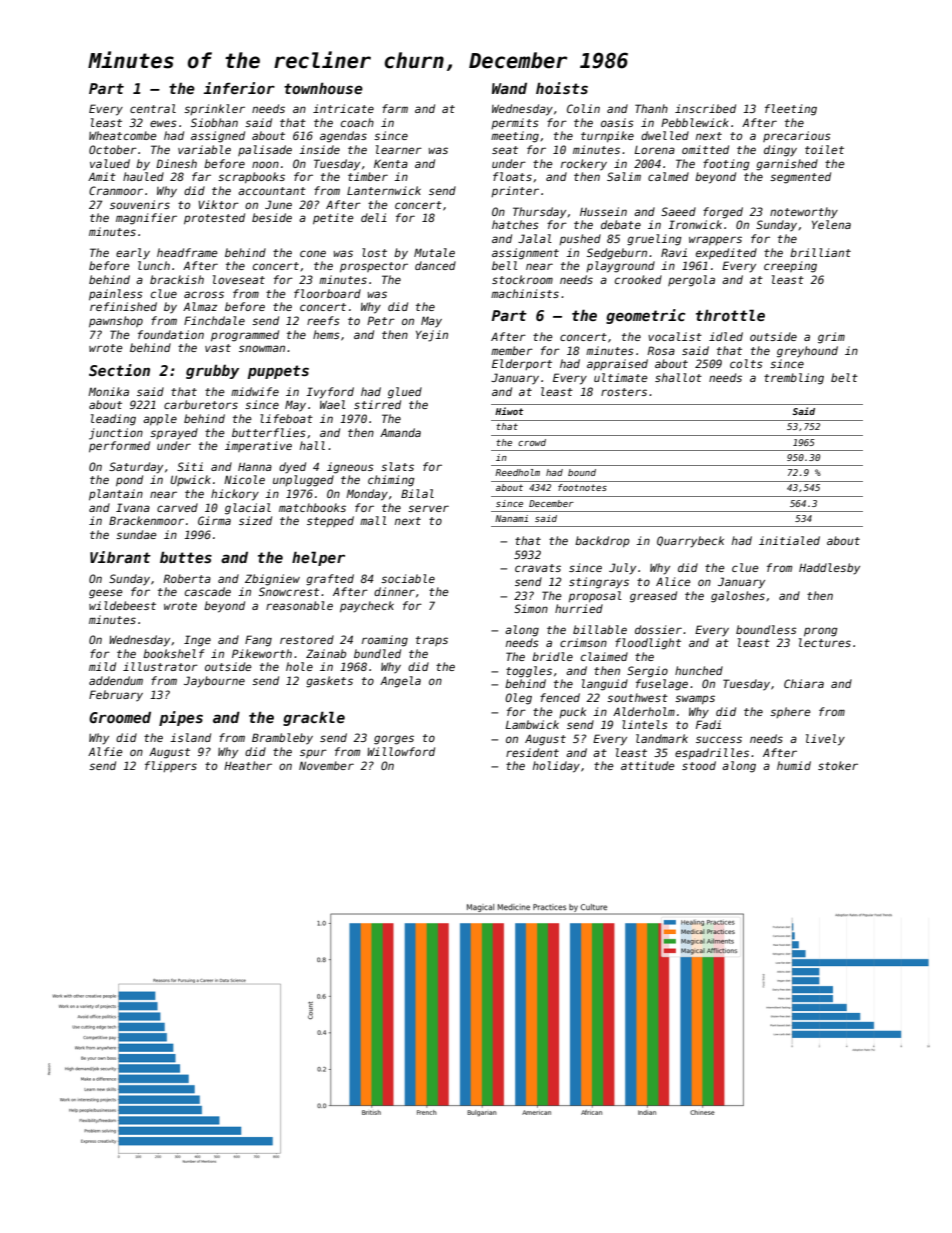  What do you see at coordinates (525, 293) in the screenshot?
I see `machinists` at bounding box center [525, 293].
